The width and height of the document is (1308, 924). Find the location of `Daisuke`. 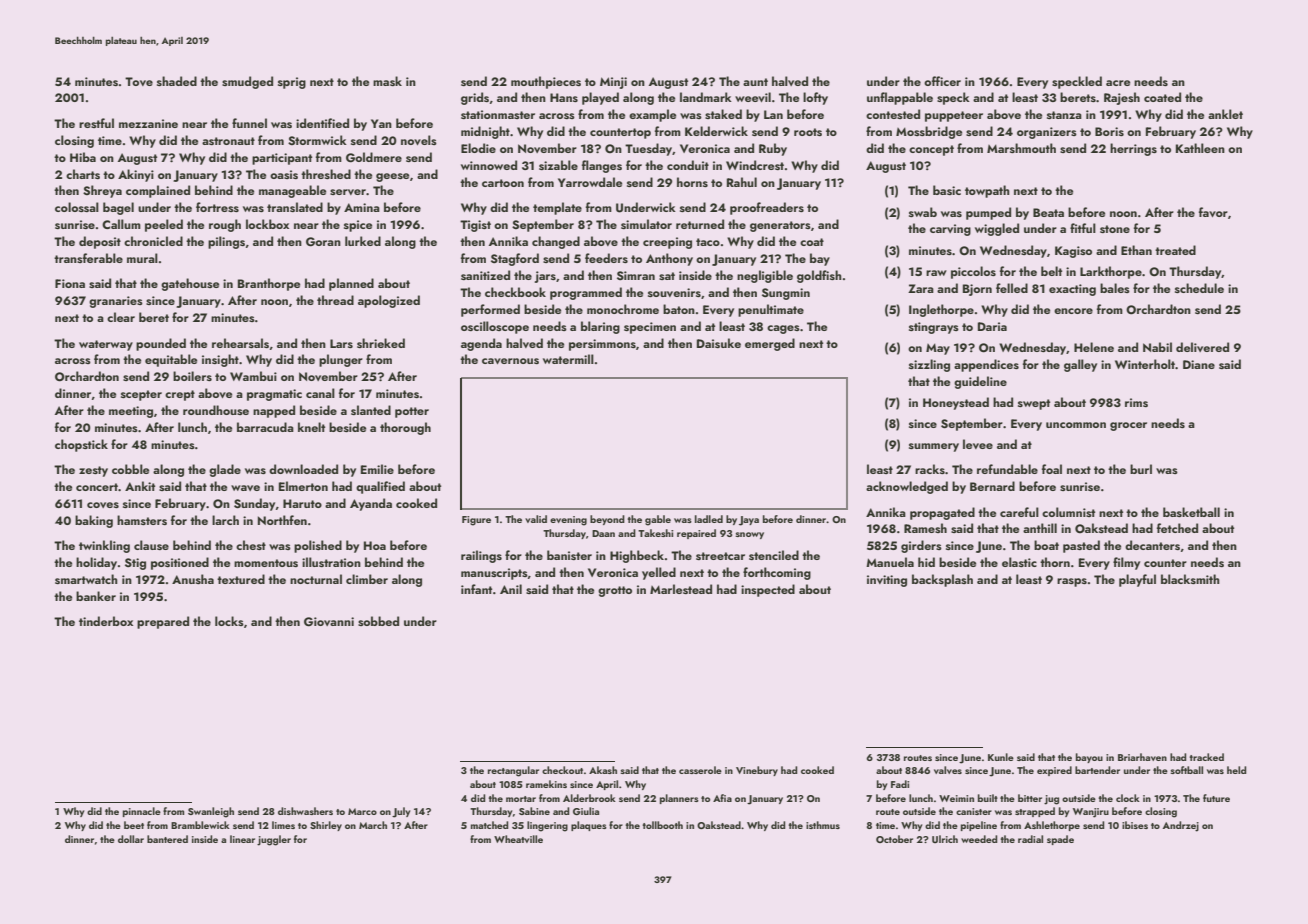

Daisuke is located at coordinates (719, 343).
